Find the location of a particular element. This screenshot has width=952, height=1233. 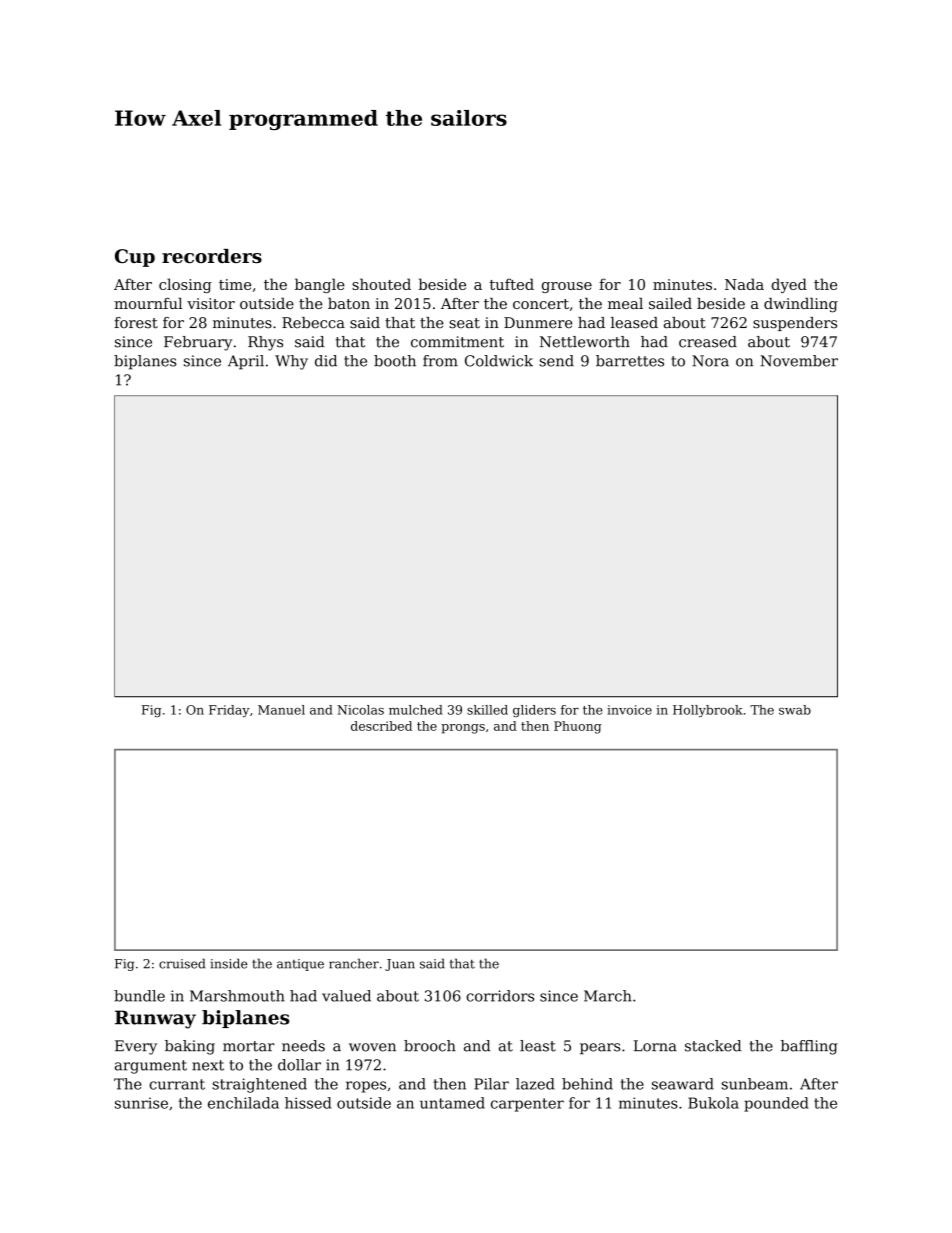

bangle is located at coordinates (320, 285).
